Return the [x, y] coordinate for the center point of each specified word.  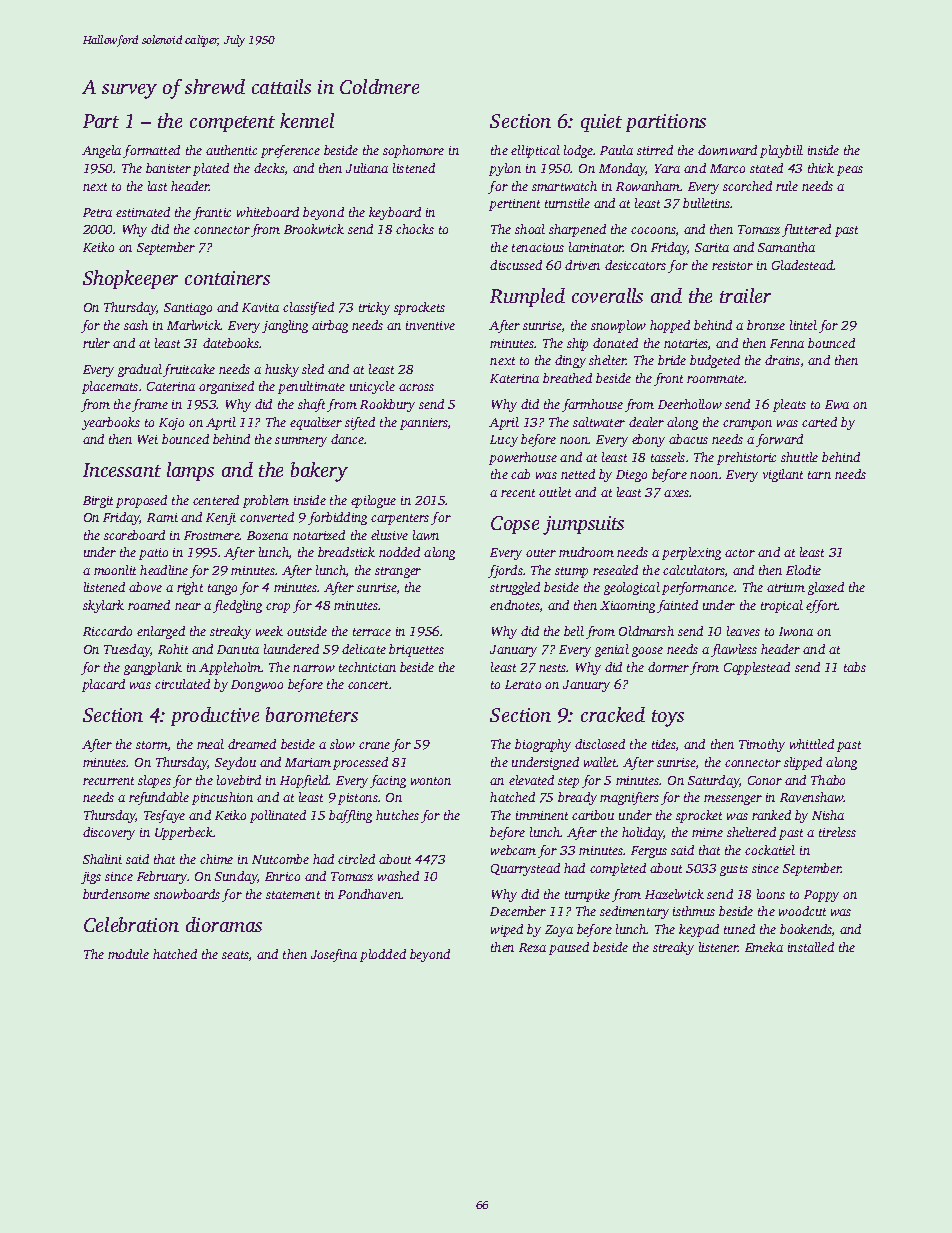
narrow [314, 668]
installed [811, 947]
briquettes [416, 650]
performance [698, 588]
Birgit [98, 502]
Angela [101, 151]
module [128, 954]
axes [677, 493]
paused [569, 948]
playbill [781, 151]
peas [850, 171]
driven [582, 265]
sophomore [413, 151]
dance [347, 439]
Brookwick [314, 229]
